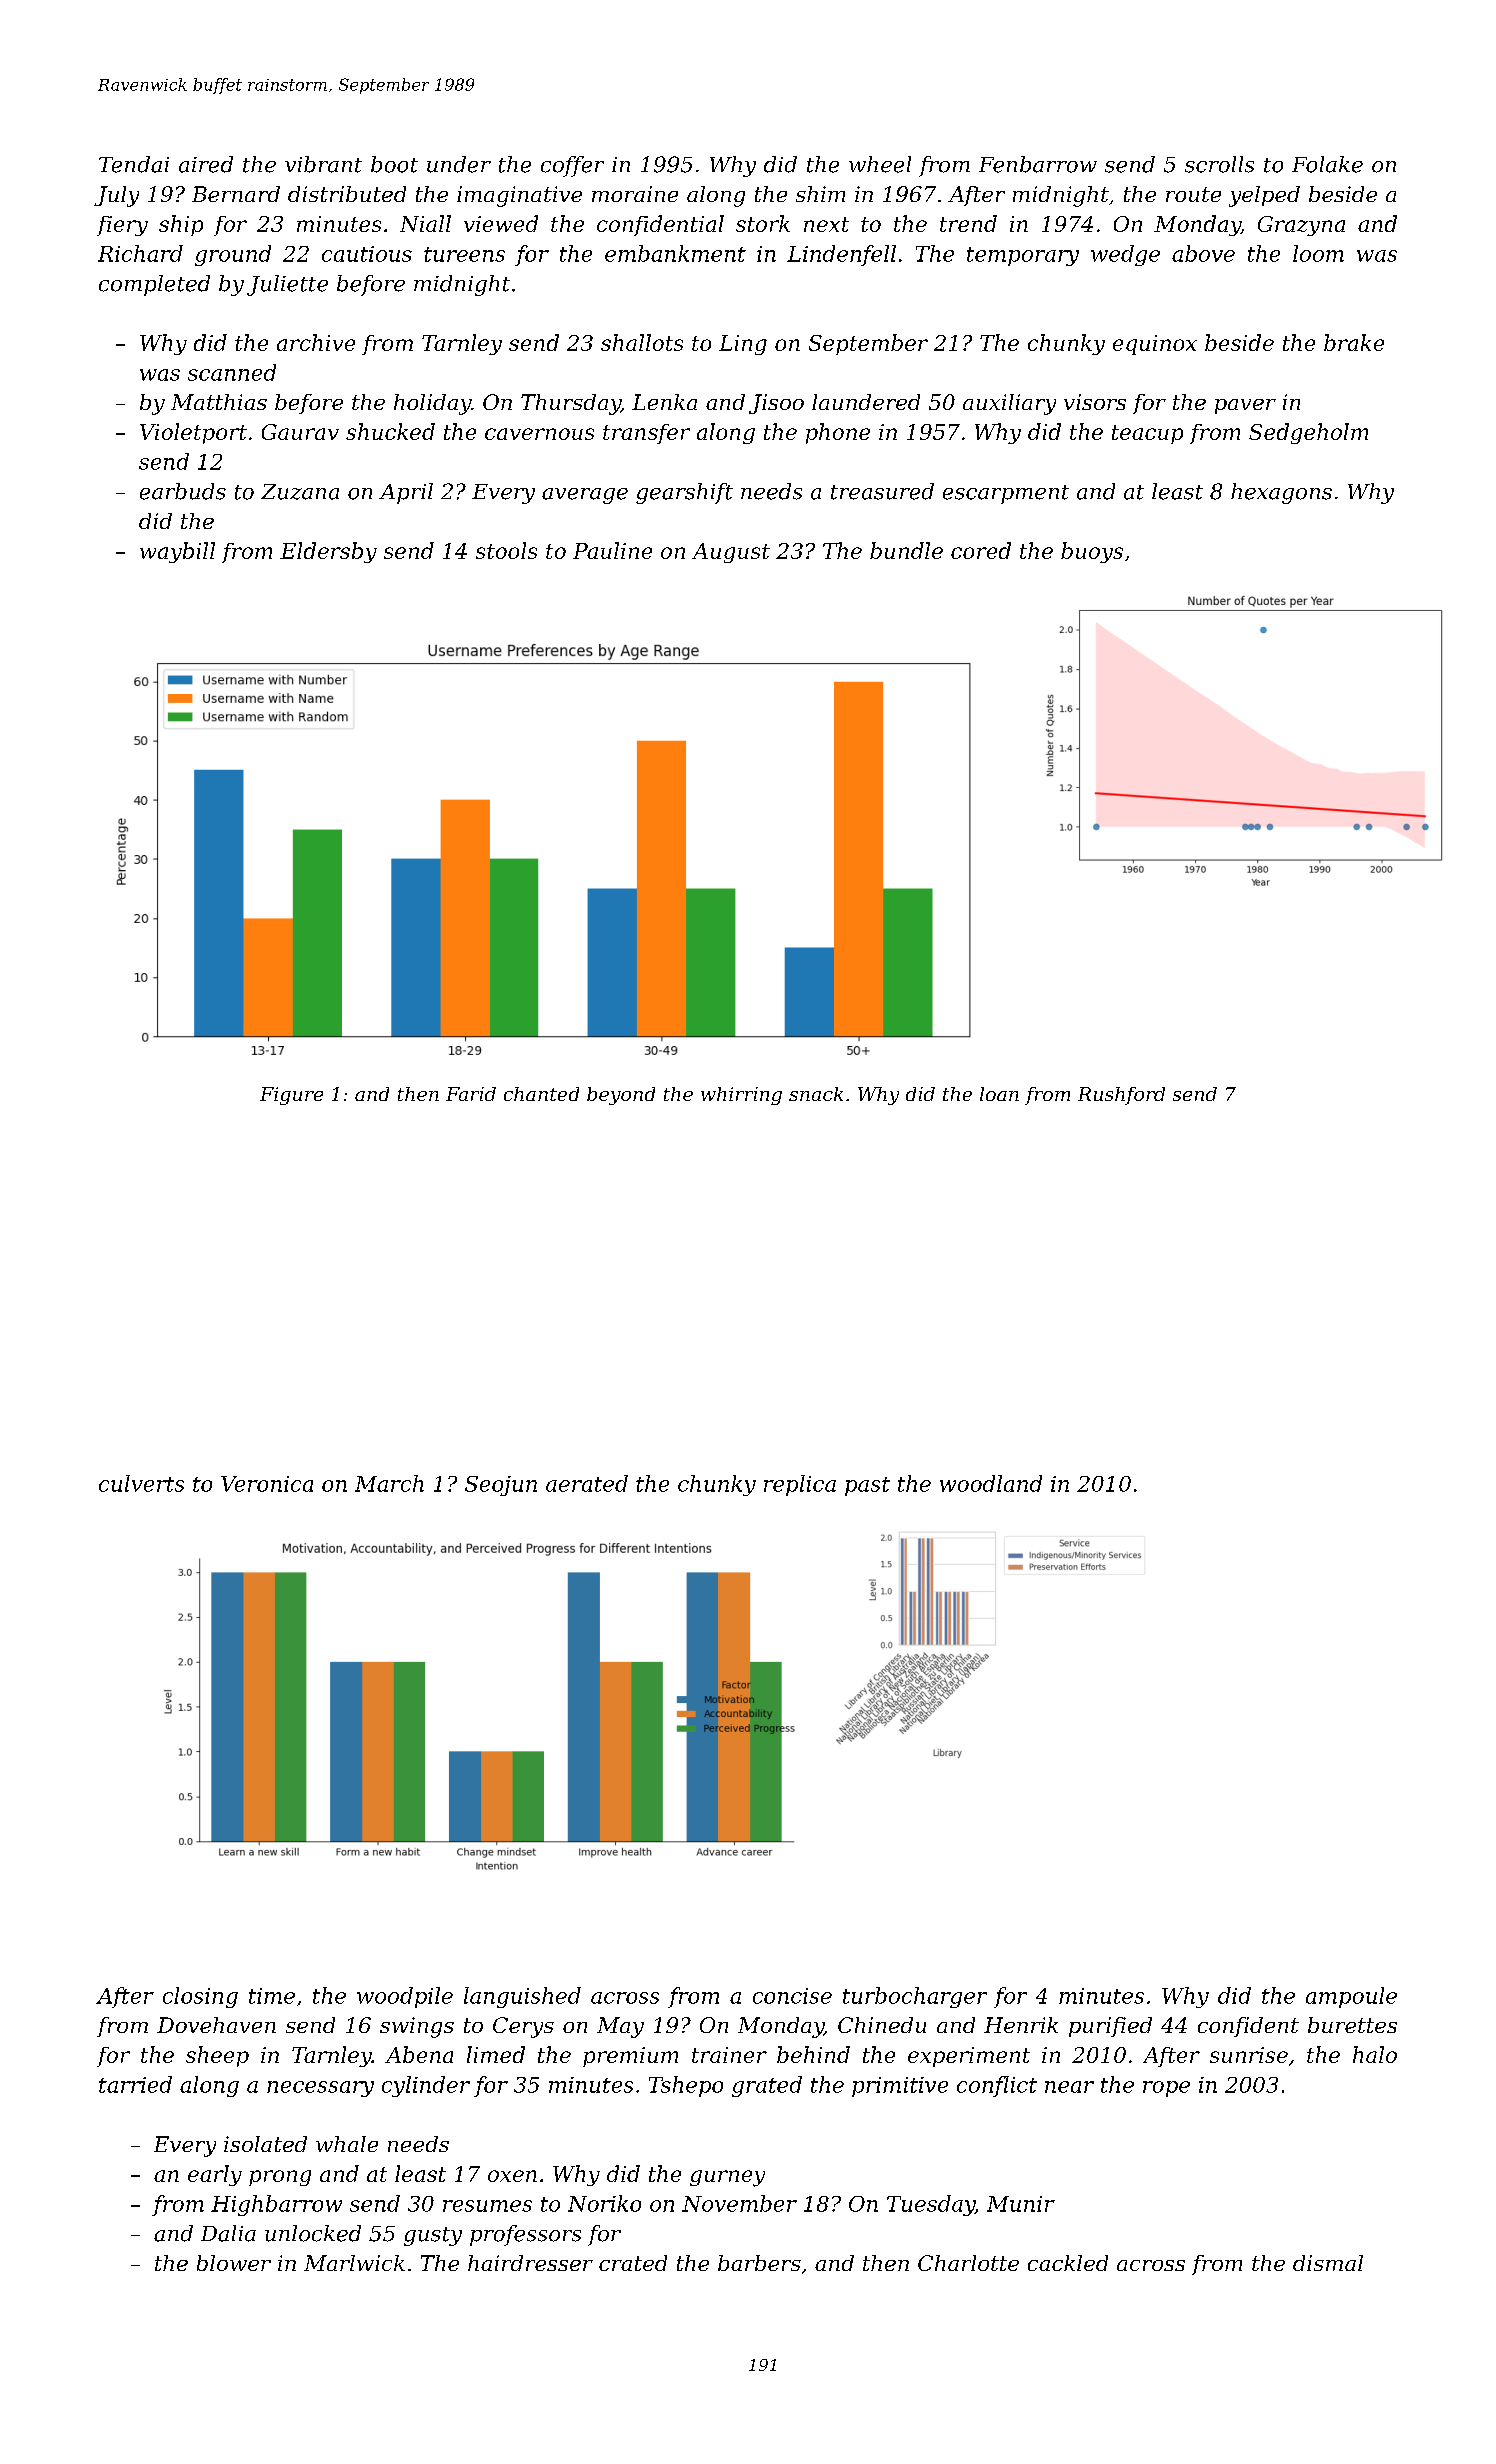  Describe the element at coordinates (154, 285) in the screenshot. I see `completed` at that location.
